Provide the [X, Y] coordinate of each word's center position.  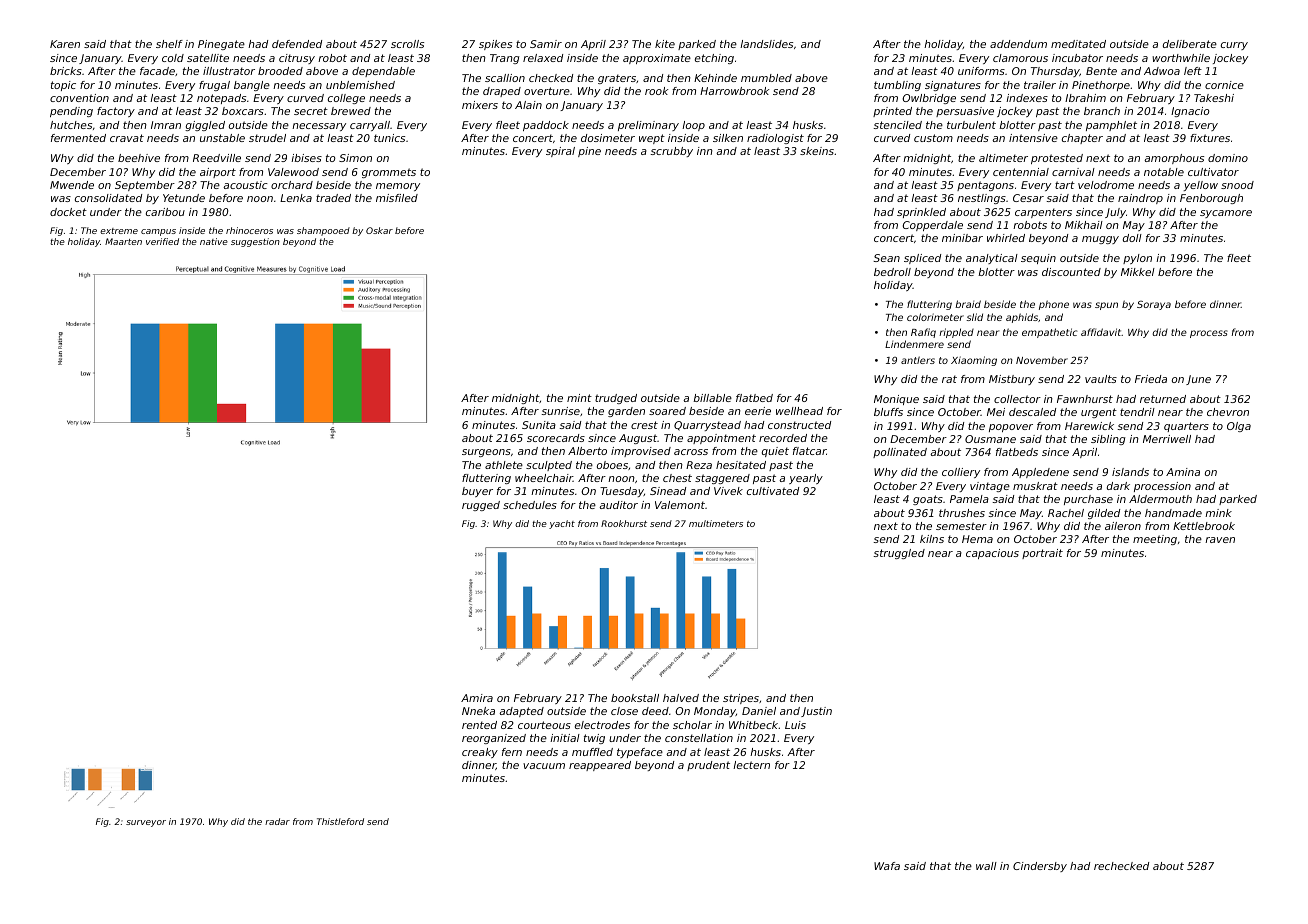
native [214, 241]
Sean [886, 258]
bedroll [892, 272]
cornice [1224, 85]
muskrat [1035, 486]
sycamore [1226, 214]
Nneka [478, 711]
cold [173, 58]
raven [1220, 540]
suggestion [255, 242]
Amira [477, 698]
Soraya [1154, 305]
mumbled [766, 78]
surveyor [146, 823]
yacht [562, 524]
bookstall [635, 698]
